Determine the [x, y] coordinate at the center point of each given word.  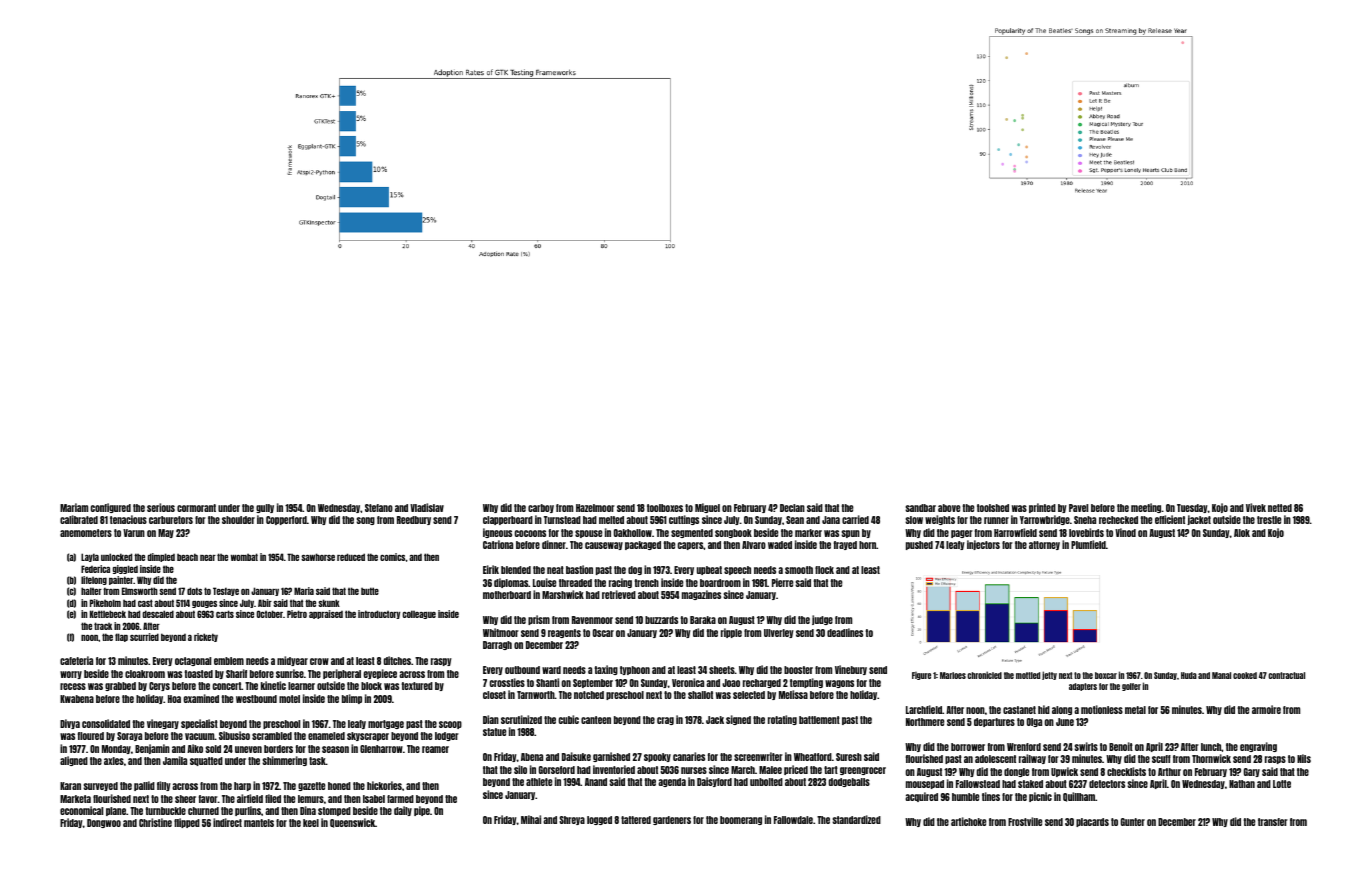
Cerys [159, 686]
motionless [1102, 709]
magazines [701, 595]
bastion [579, 569]
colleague [419, 614]
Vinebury [851, 670]
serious [161, 507]
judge [822, 620]
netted [1280, 508]
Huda [1189, 675]
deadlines [845, 632]
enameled [326, 736]
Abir [265, 603]
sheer [185, 799]
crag [665, 721]
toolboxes [665, 508]
